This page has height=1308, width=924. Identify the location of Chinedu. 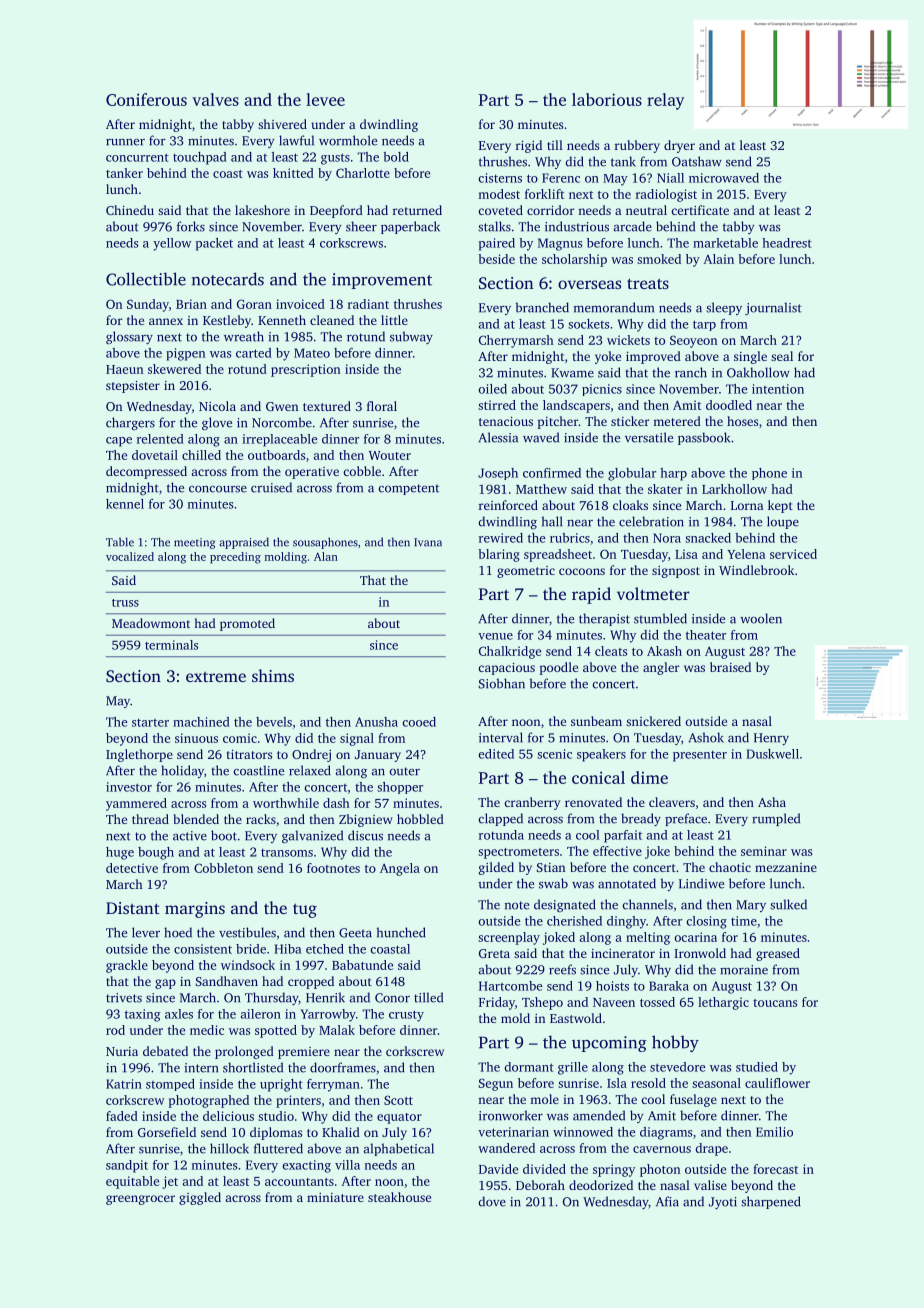
(130, 210).
